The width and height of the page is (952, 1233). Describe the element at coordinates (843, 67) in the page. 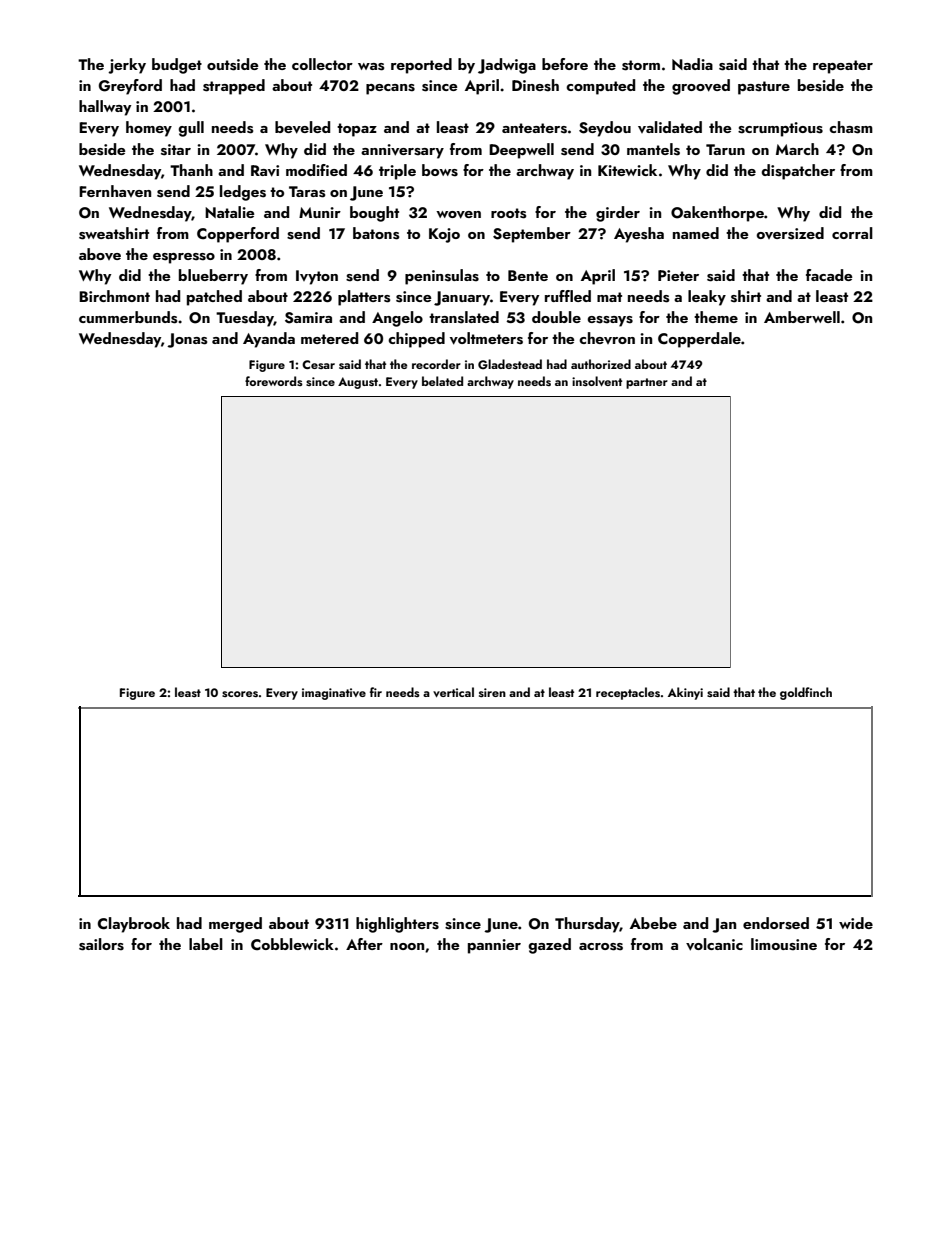

I see `repeater` at that location.
